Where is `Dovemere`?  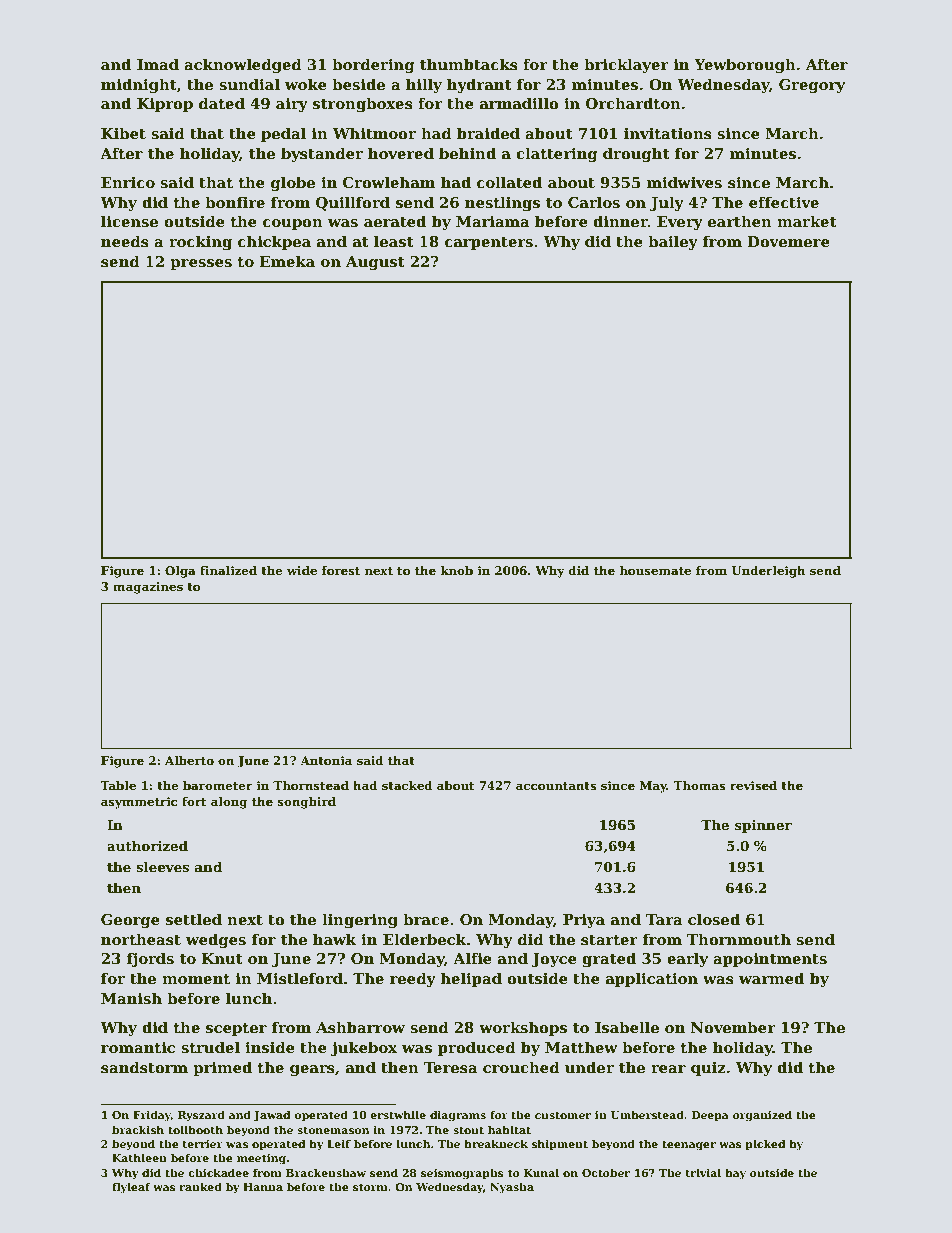
Dovemere is located at coordinates (788, 241).
